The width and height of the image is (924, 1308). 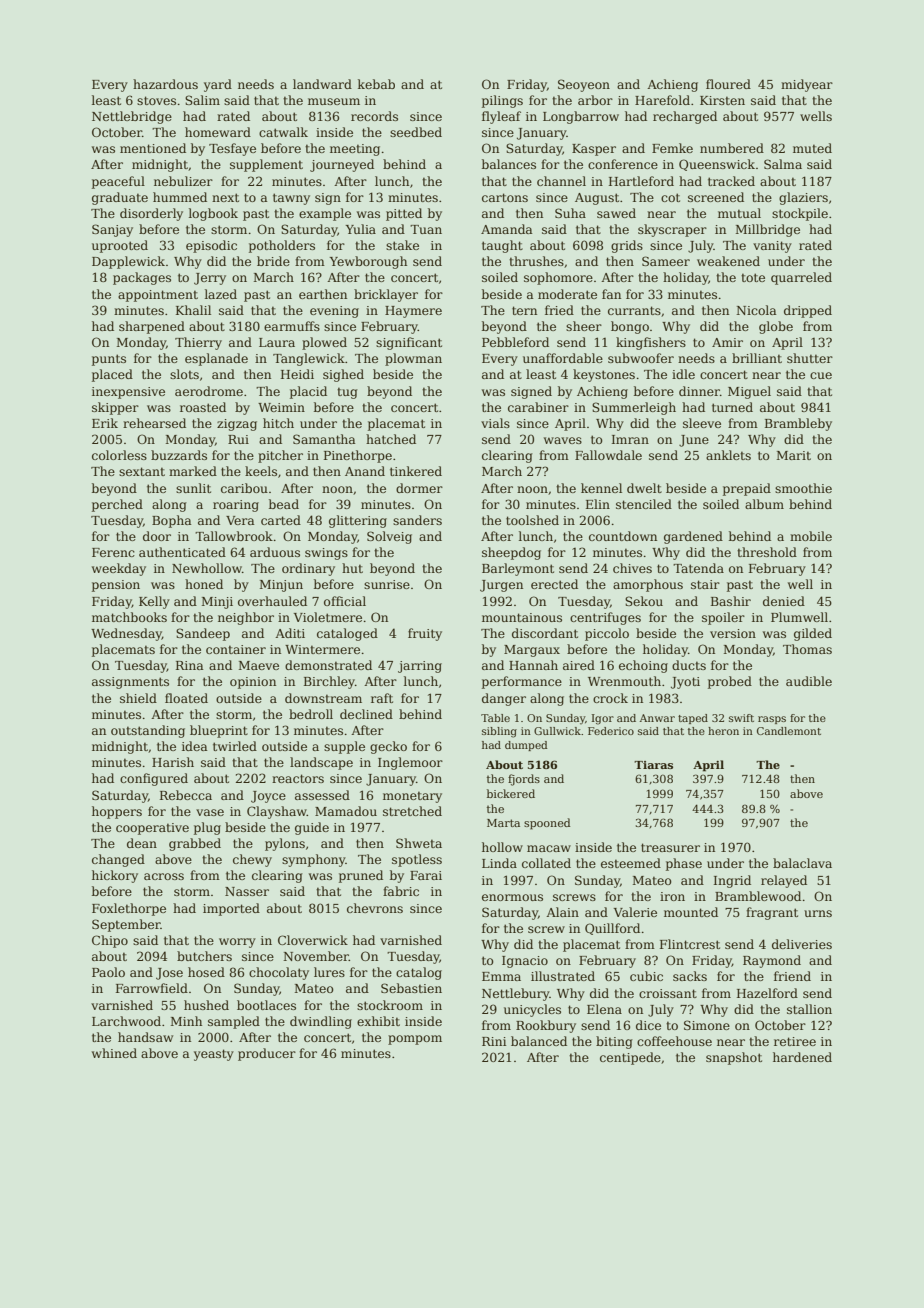 What do you see at coordinates (549, 848) in the image?
I see `macaw` at bounding box center [549, 848].
